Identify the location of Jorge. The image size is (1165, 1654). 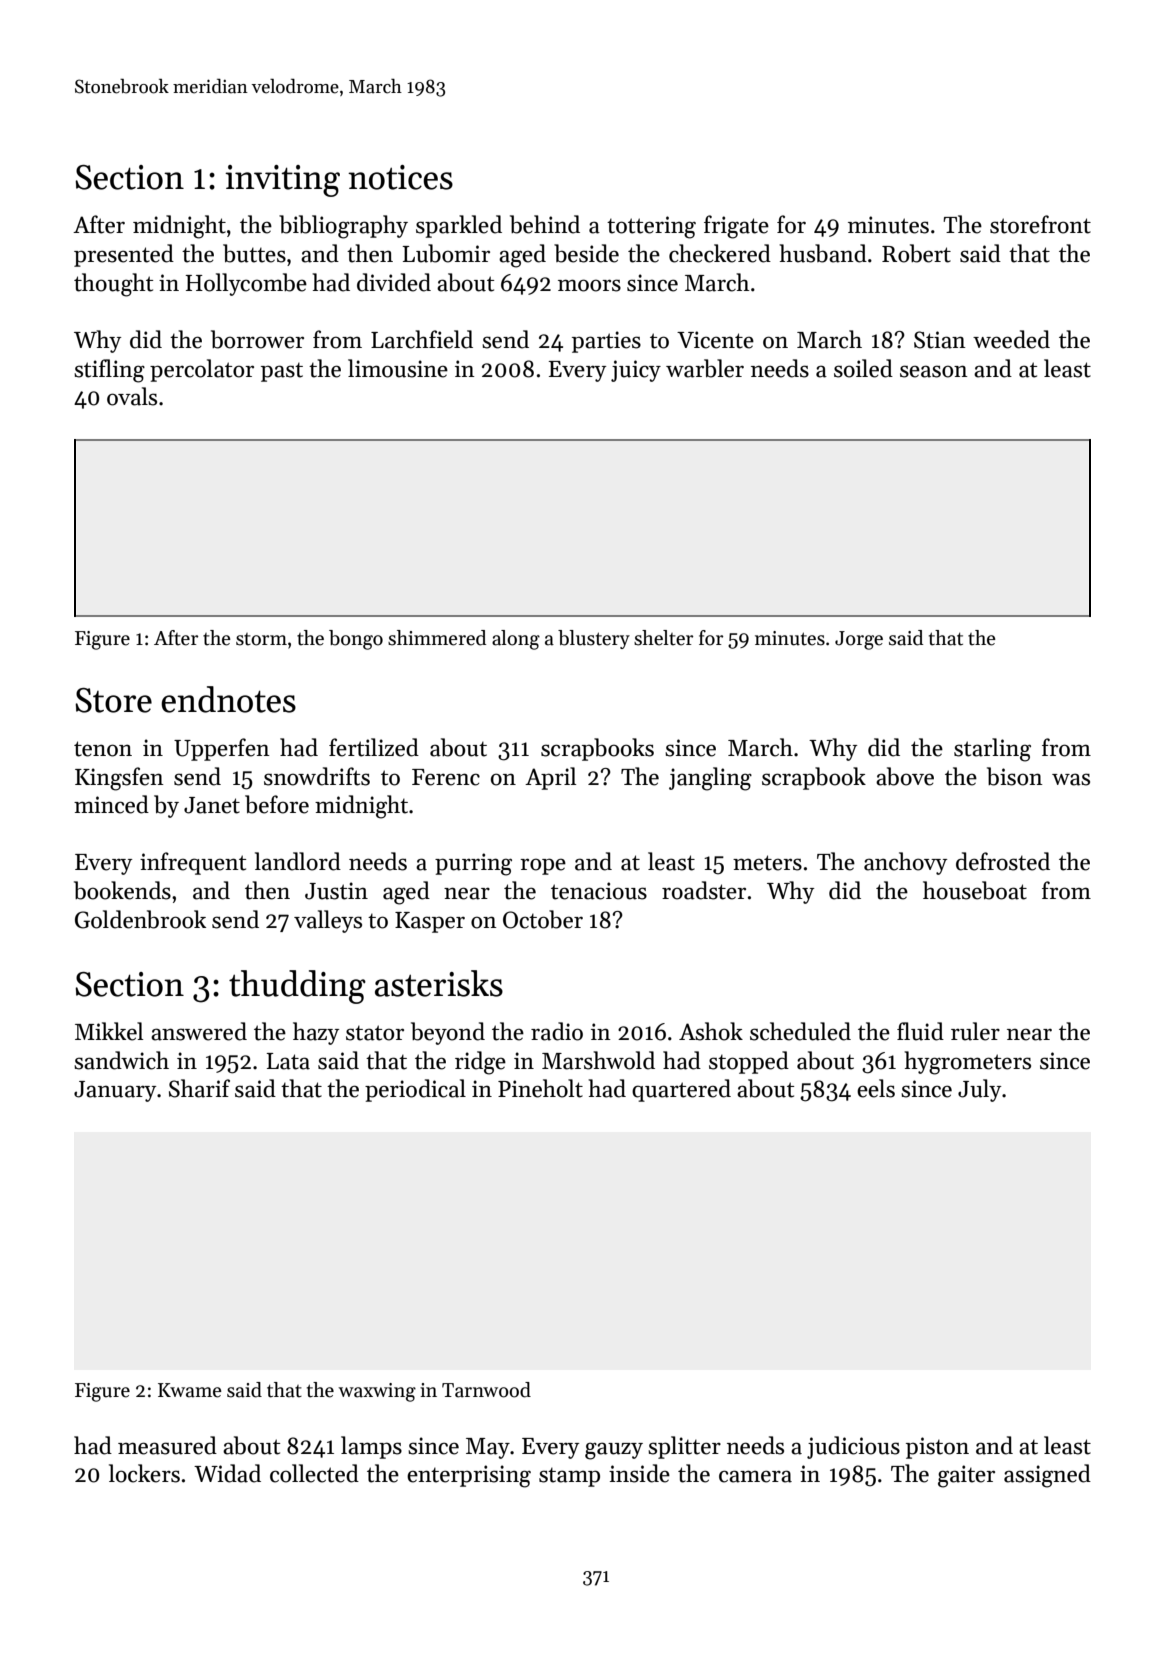
(859, 640).
